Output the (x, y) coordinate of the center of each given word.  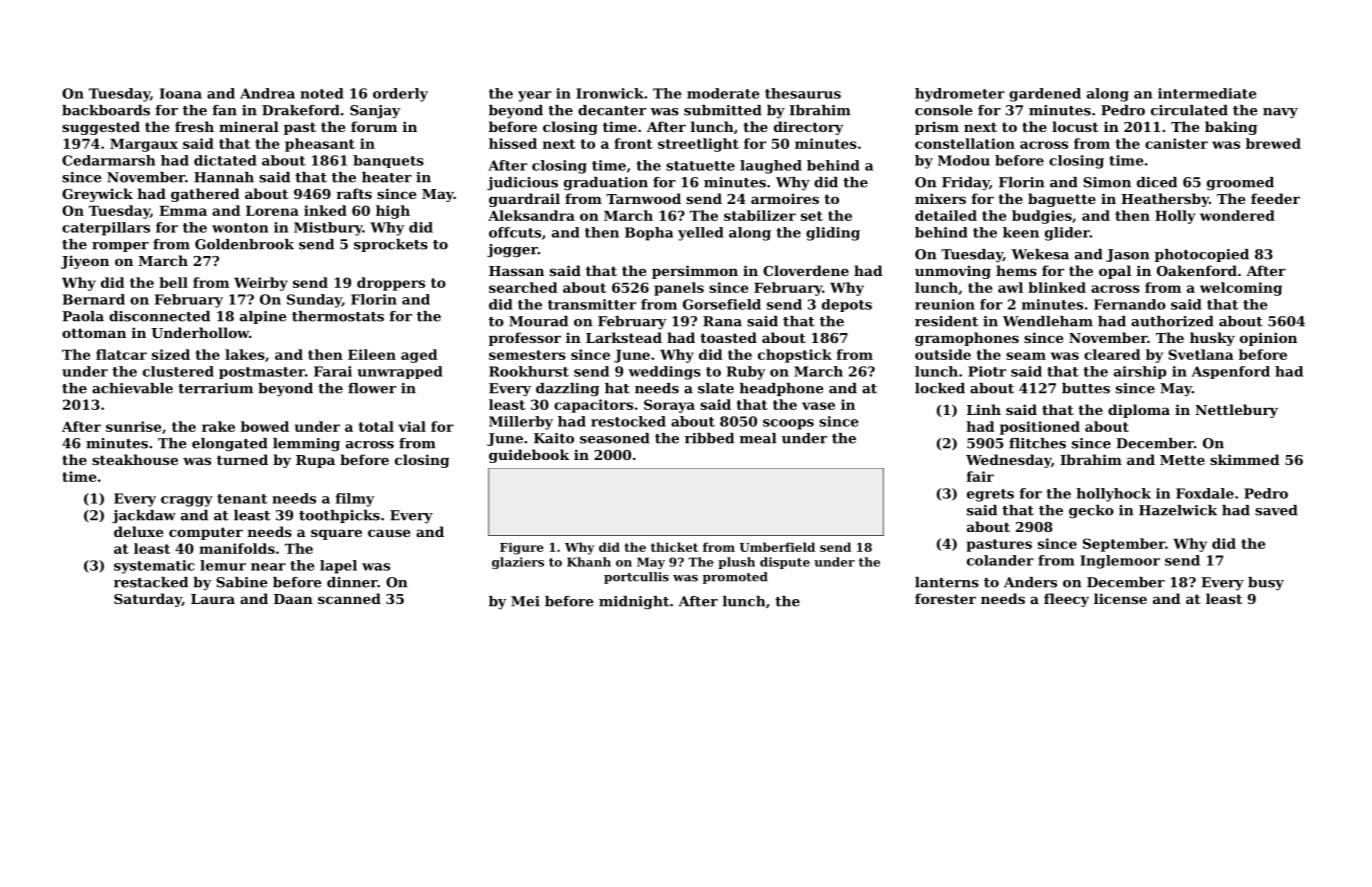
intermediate (1207, 93)
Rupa (315, 461)
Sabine (242, 582)
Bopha (649, 234)
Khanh (589, 562)
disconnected (159, 316)
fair (980, 476)
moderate (723, 93)
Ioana (181, 93)
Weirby (261, 284)
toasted (728, 337)
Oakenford (1197, 270)
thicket (674, 547)
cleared (1112, 354)
